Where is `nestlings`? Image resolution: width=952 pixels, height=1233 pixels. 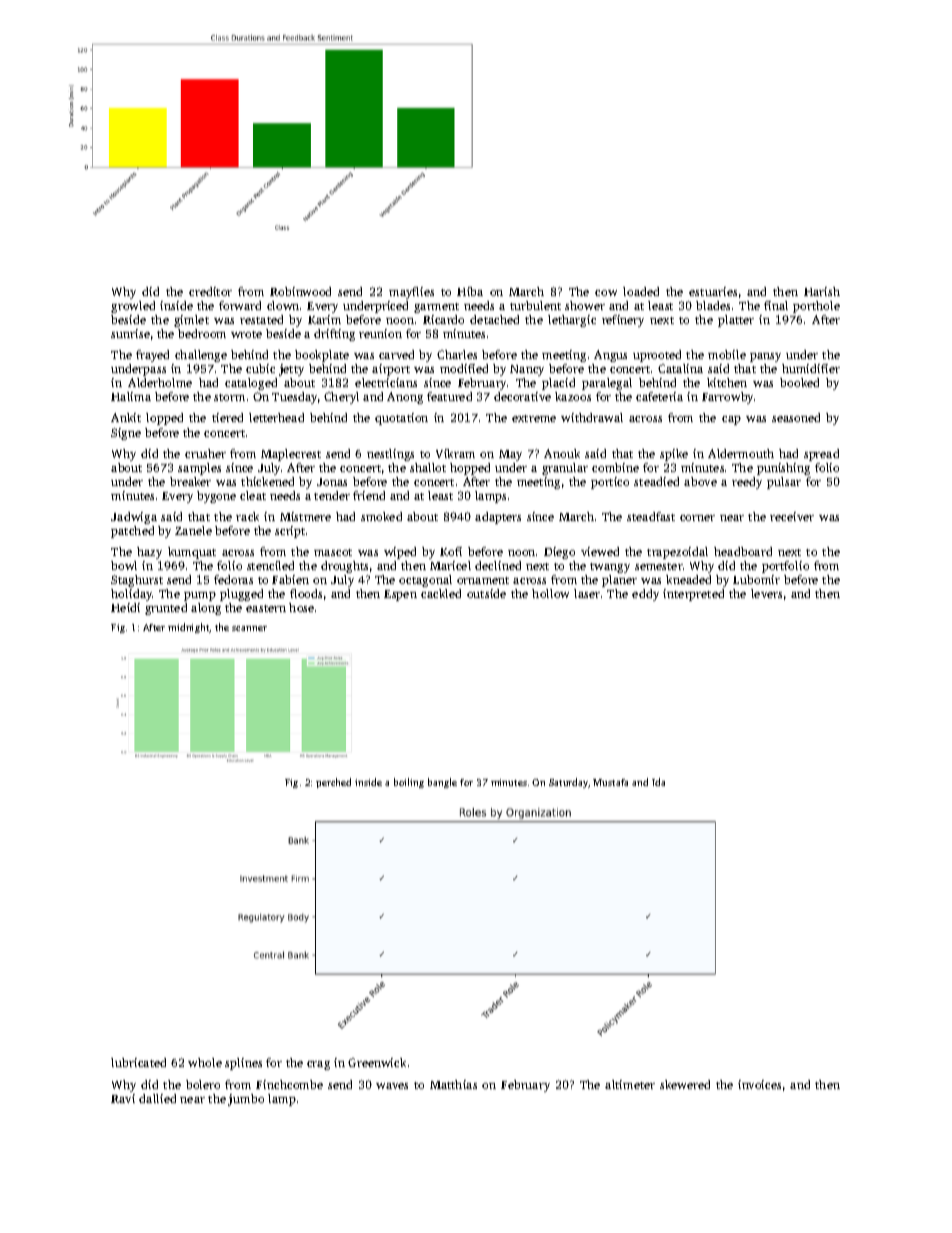 nestlings is located at coordinates (390, 455).
